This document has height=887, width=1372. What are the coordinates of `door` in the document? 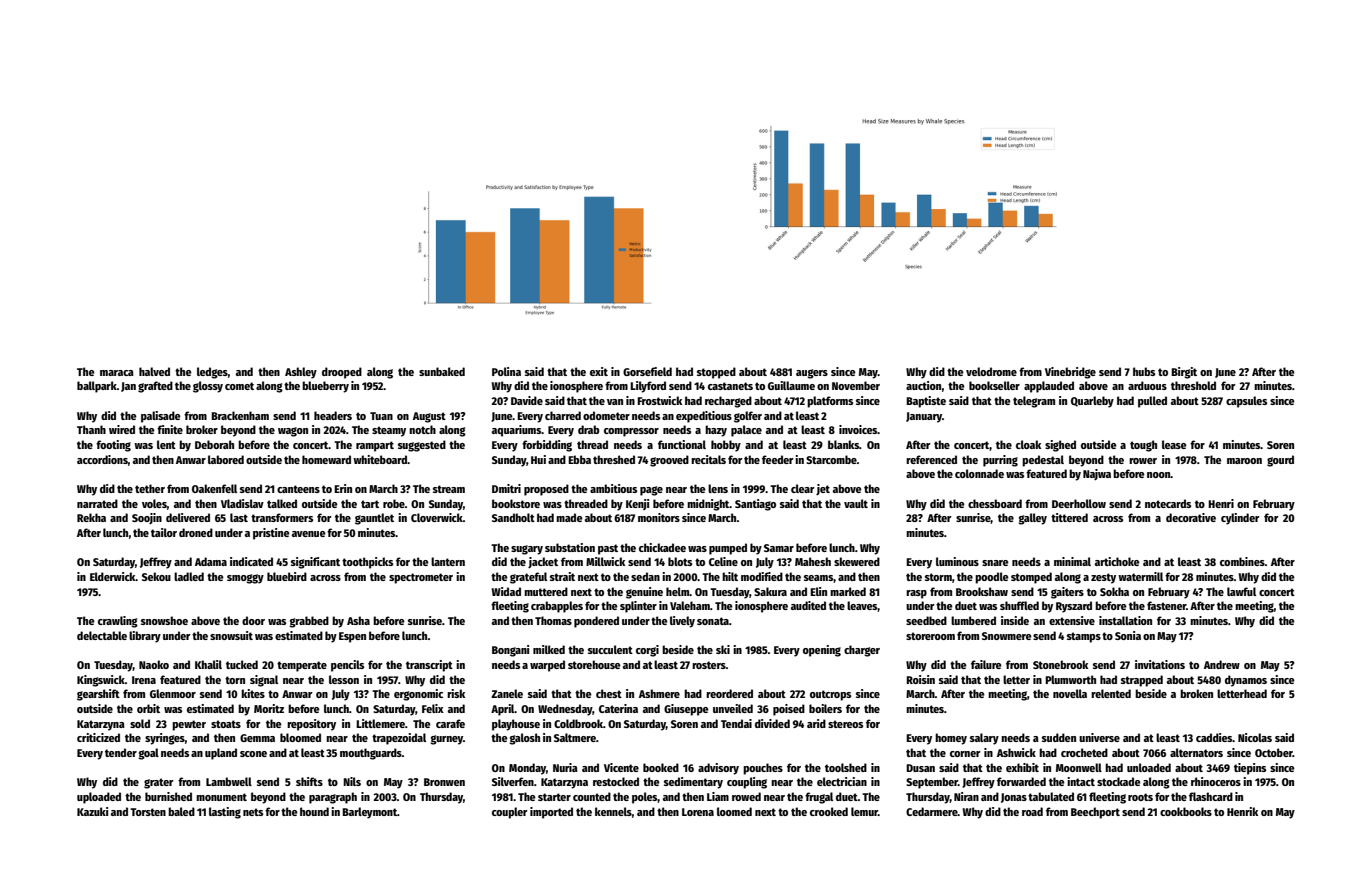 It's located at (253, 620).
